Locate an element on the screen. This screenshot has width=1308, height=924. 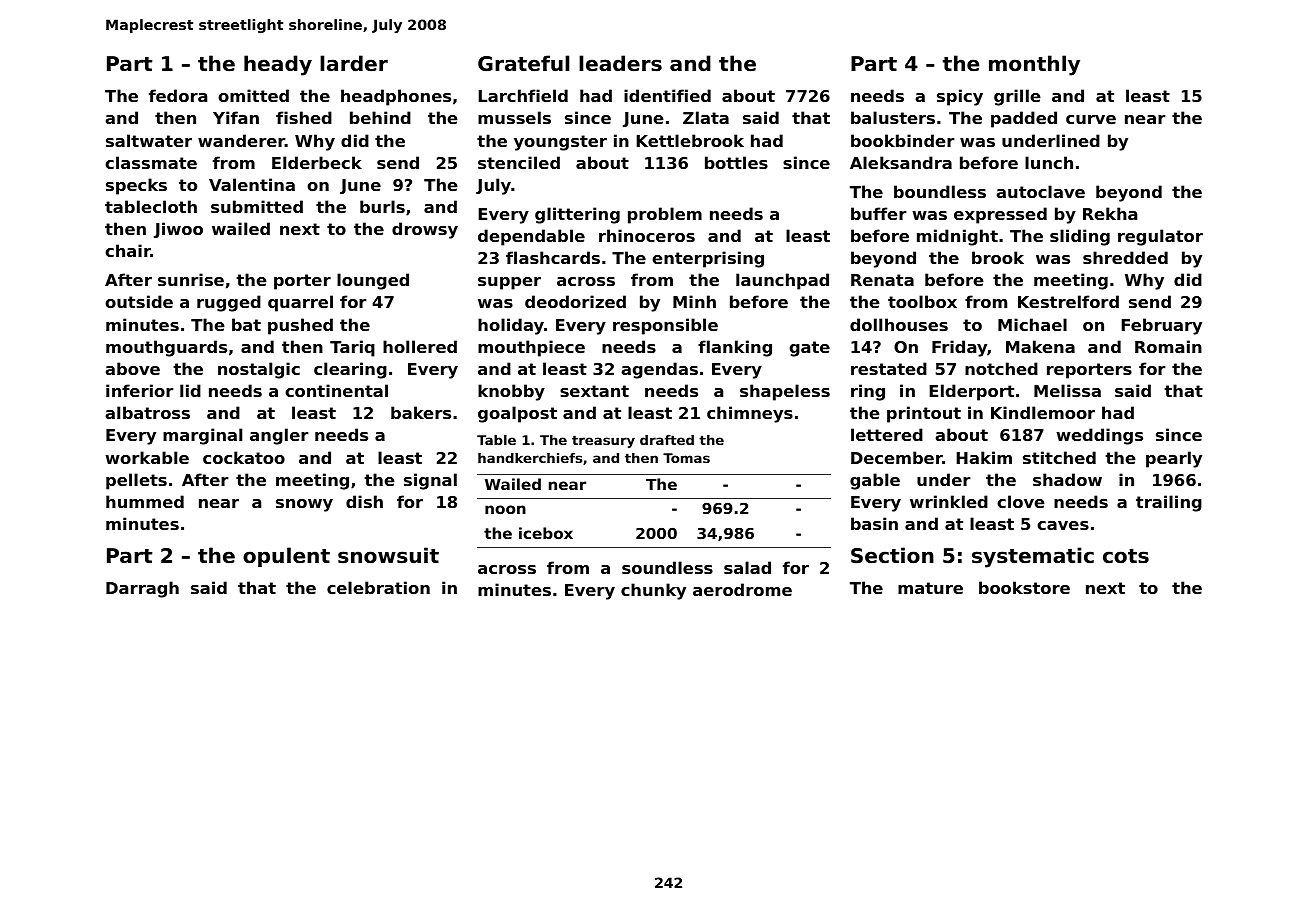
gable is located at coordinates (875, 481).
